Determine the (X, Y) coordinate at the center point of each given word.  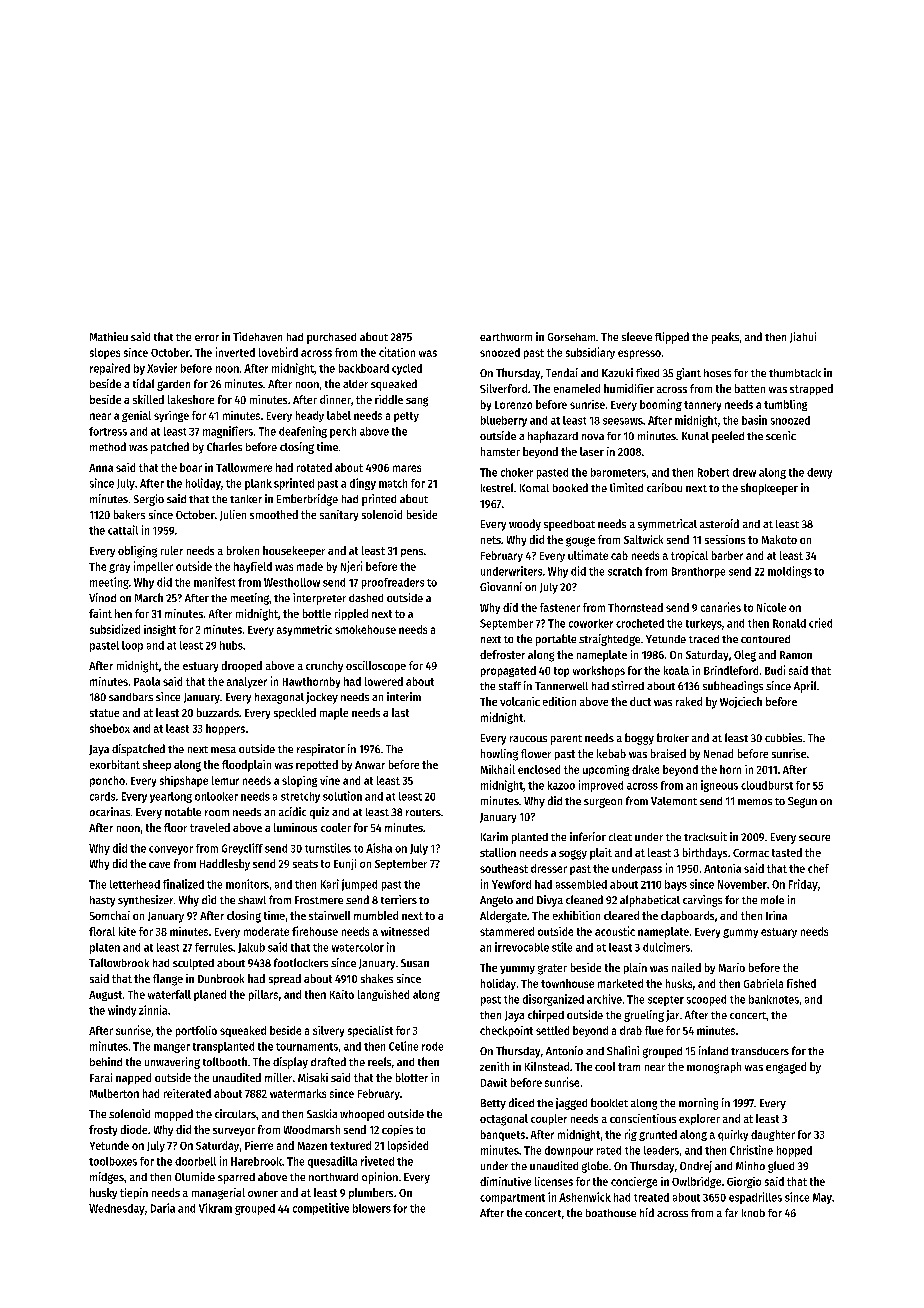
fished (801, 983)
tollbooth (225, 1061)
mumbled (376, 915)
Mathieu (109, 336)
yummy (517, 970)
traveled (210, 827)
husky (103, 1193)
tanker (246, 499)
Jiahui (803, 337)
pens (412, 553)
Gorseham (571, 337)
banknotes (774, 999)
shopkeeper (769, 489)
